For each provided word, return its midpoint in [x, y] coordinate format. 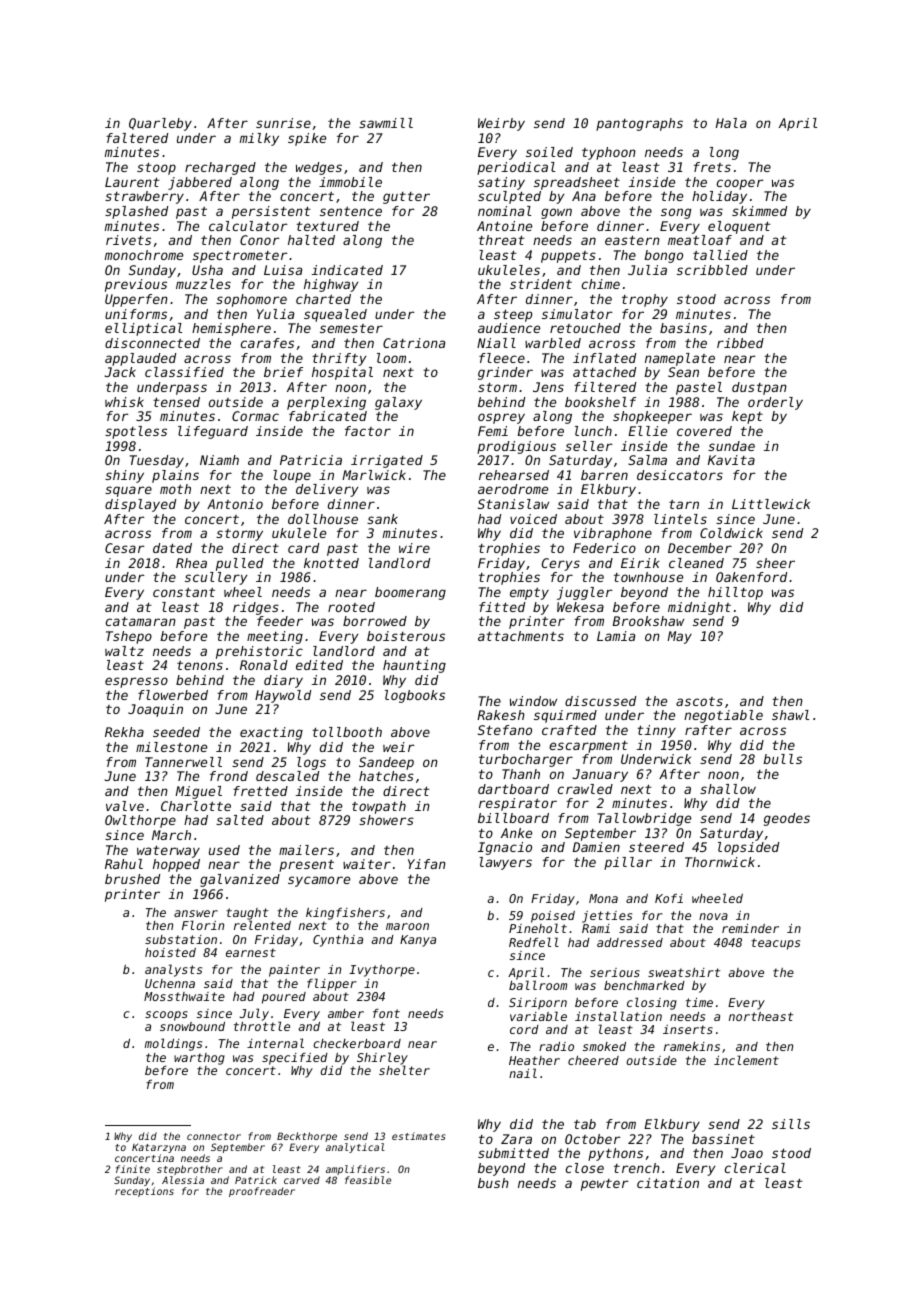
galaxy [398, 403]
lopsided [748, 848]
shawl [790, 715]
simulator [577, 314]
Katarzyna [159, 1148]
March [171, 835]
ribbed [740, 343]
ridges [256, 608]
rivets [128, 240]
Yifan [427, 864]
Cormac [255, 416]
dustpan [759, 388]
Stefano [505, 730]
